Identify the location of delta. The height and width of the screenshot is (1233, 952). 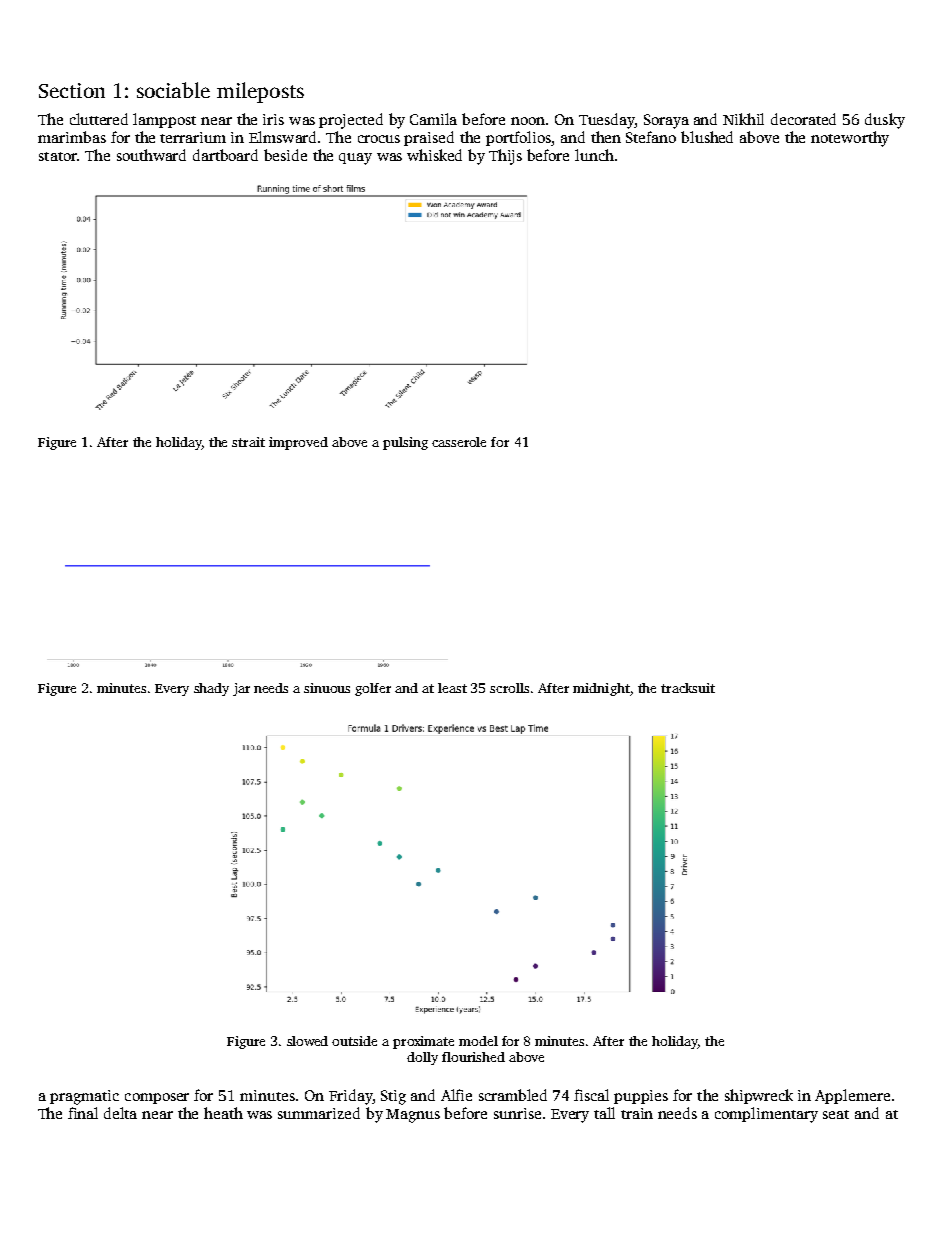
(120, 1113).
